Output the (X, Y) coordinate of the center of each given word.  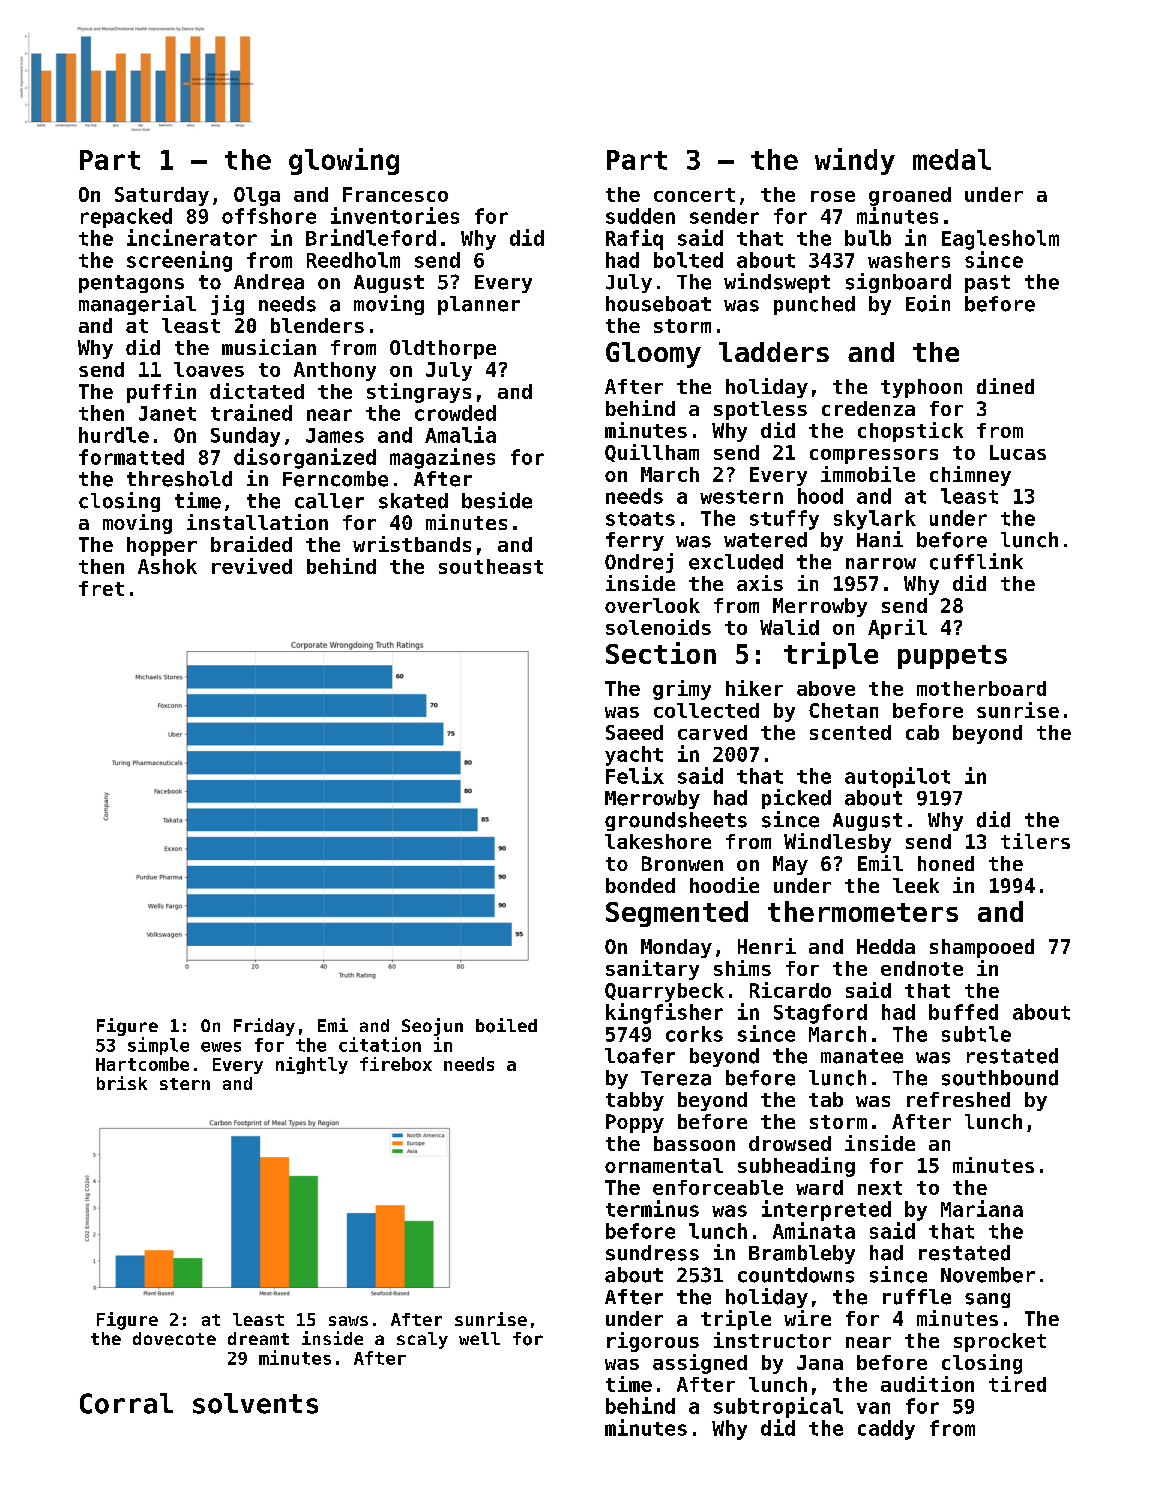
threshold (179, 479)
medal (952, 159)
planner (479, 305)
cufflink (976, 561)
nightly (312, 1065)
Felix (635, 775)
